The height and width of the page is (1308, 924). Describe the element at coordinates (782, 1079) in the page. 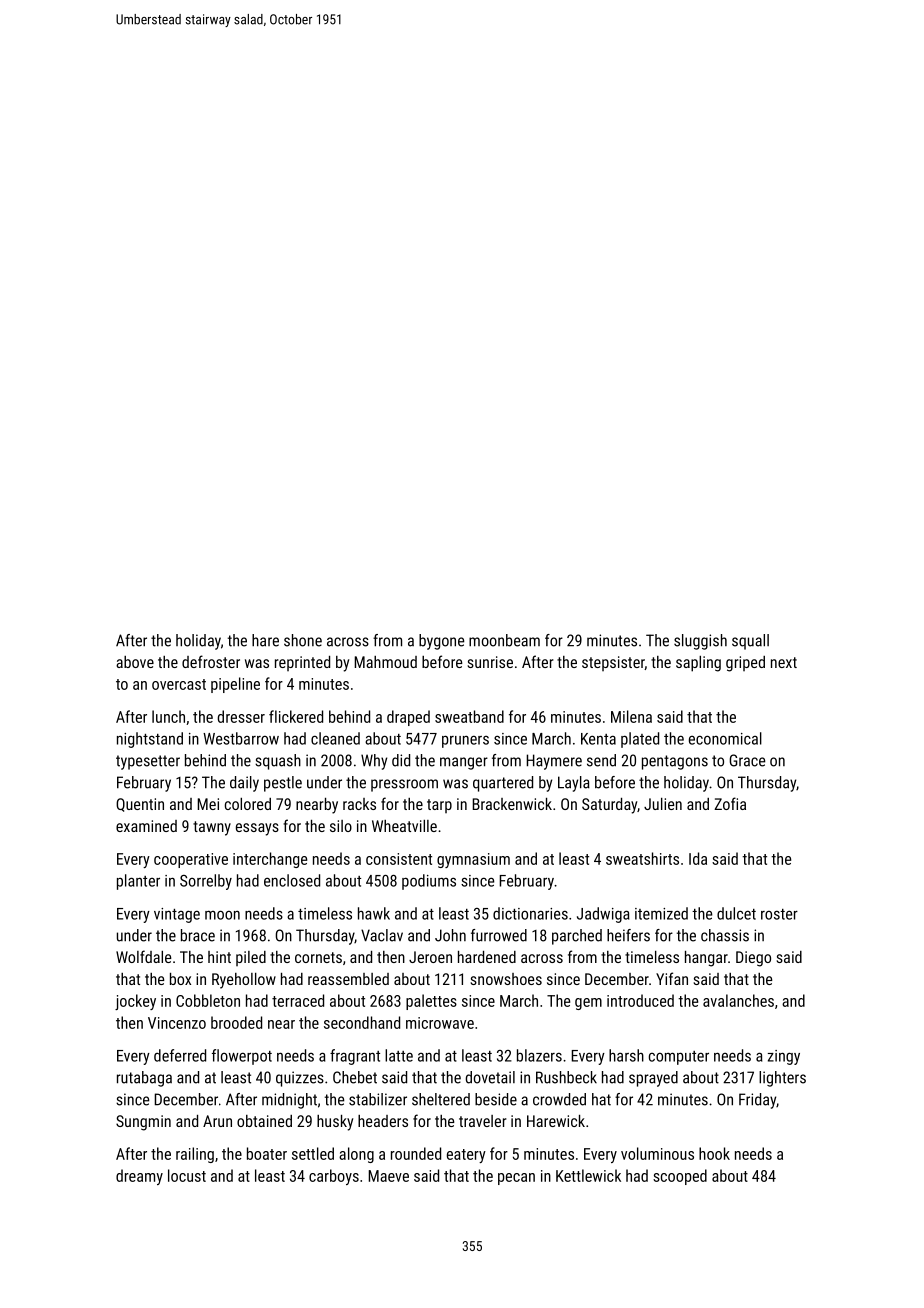

I see `lighters` at that location.
